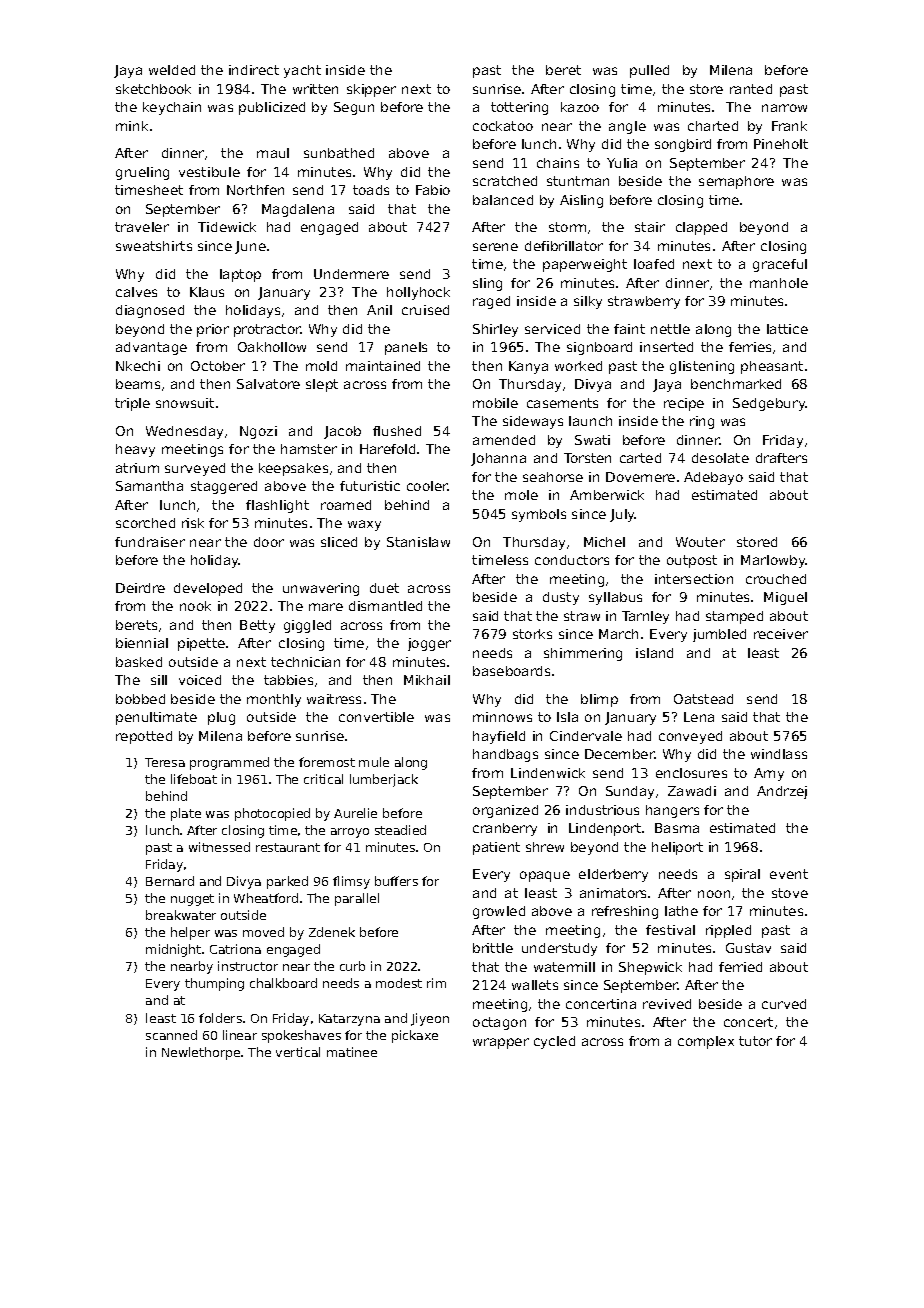  I want to click on Andrzej, so click(782, 792).
